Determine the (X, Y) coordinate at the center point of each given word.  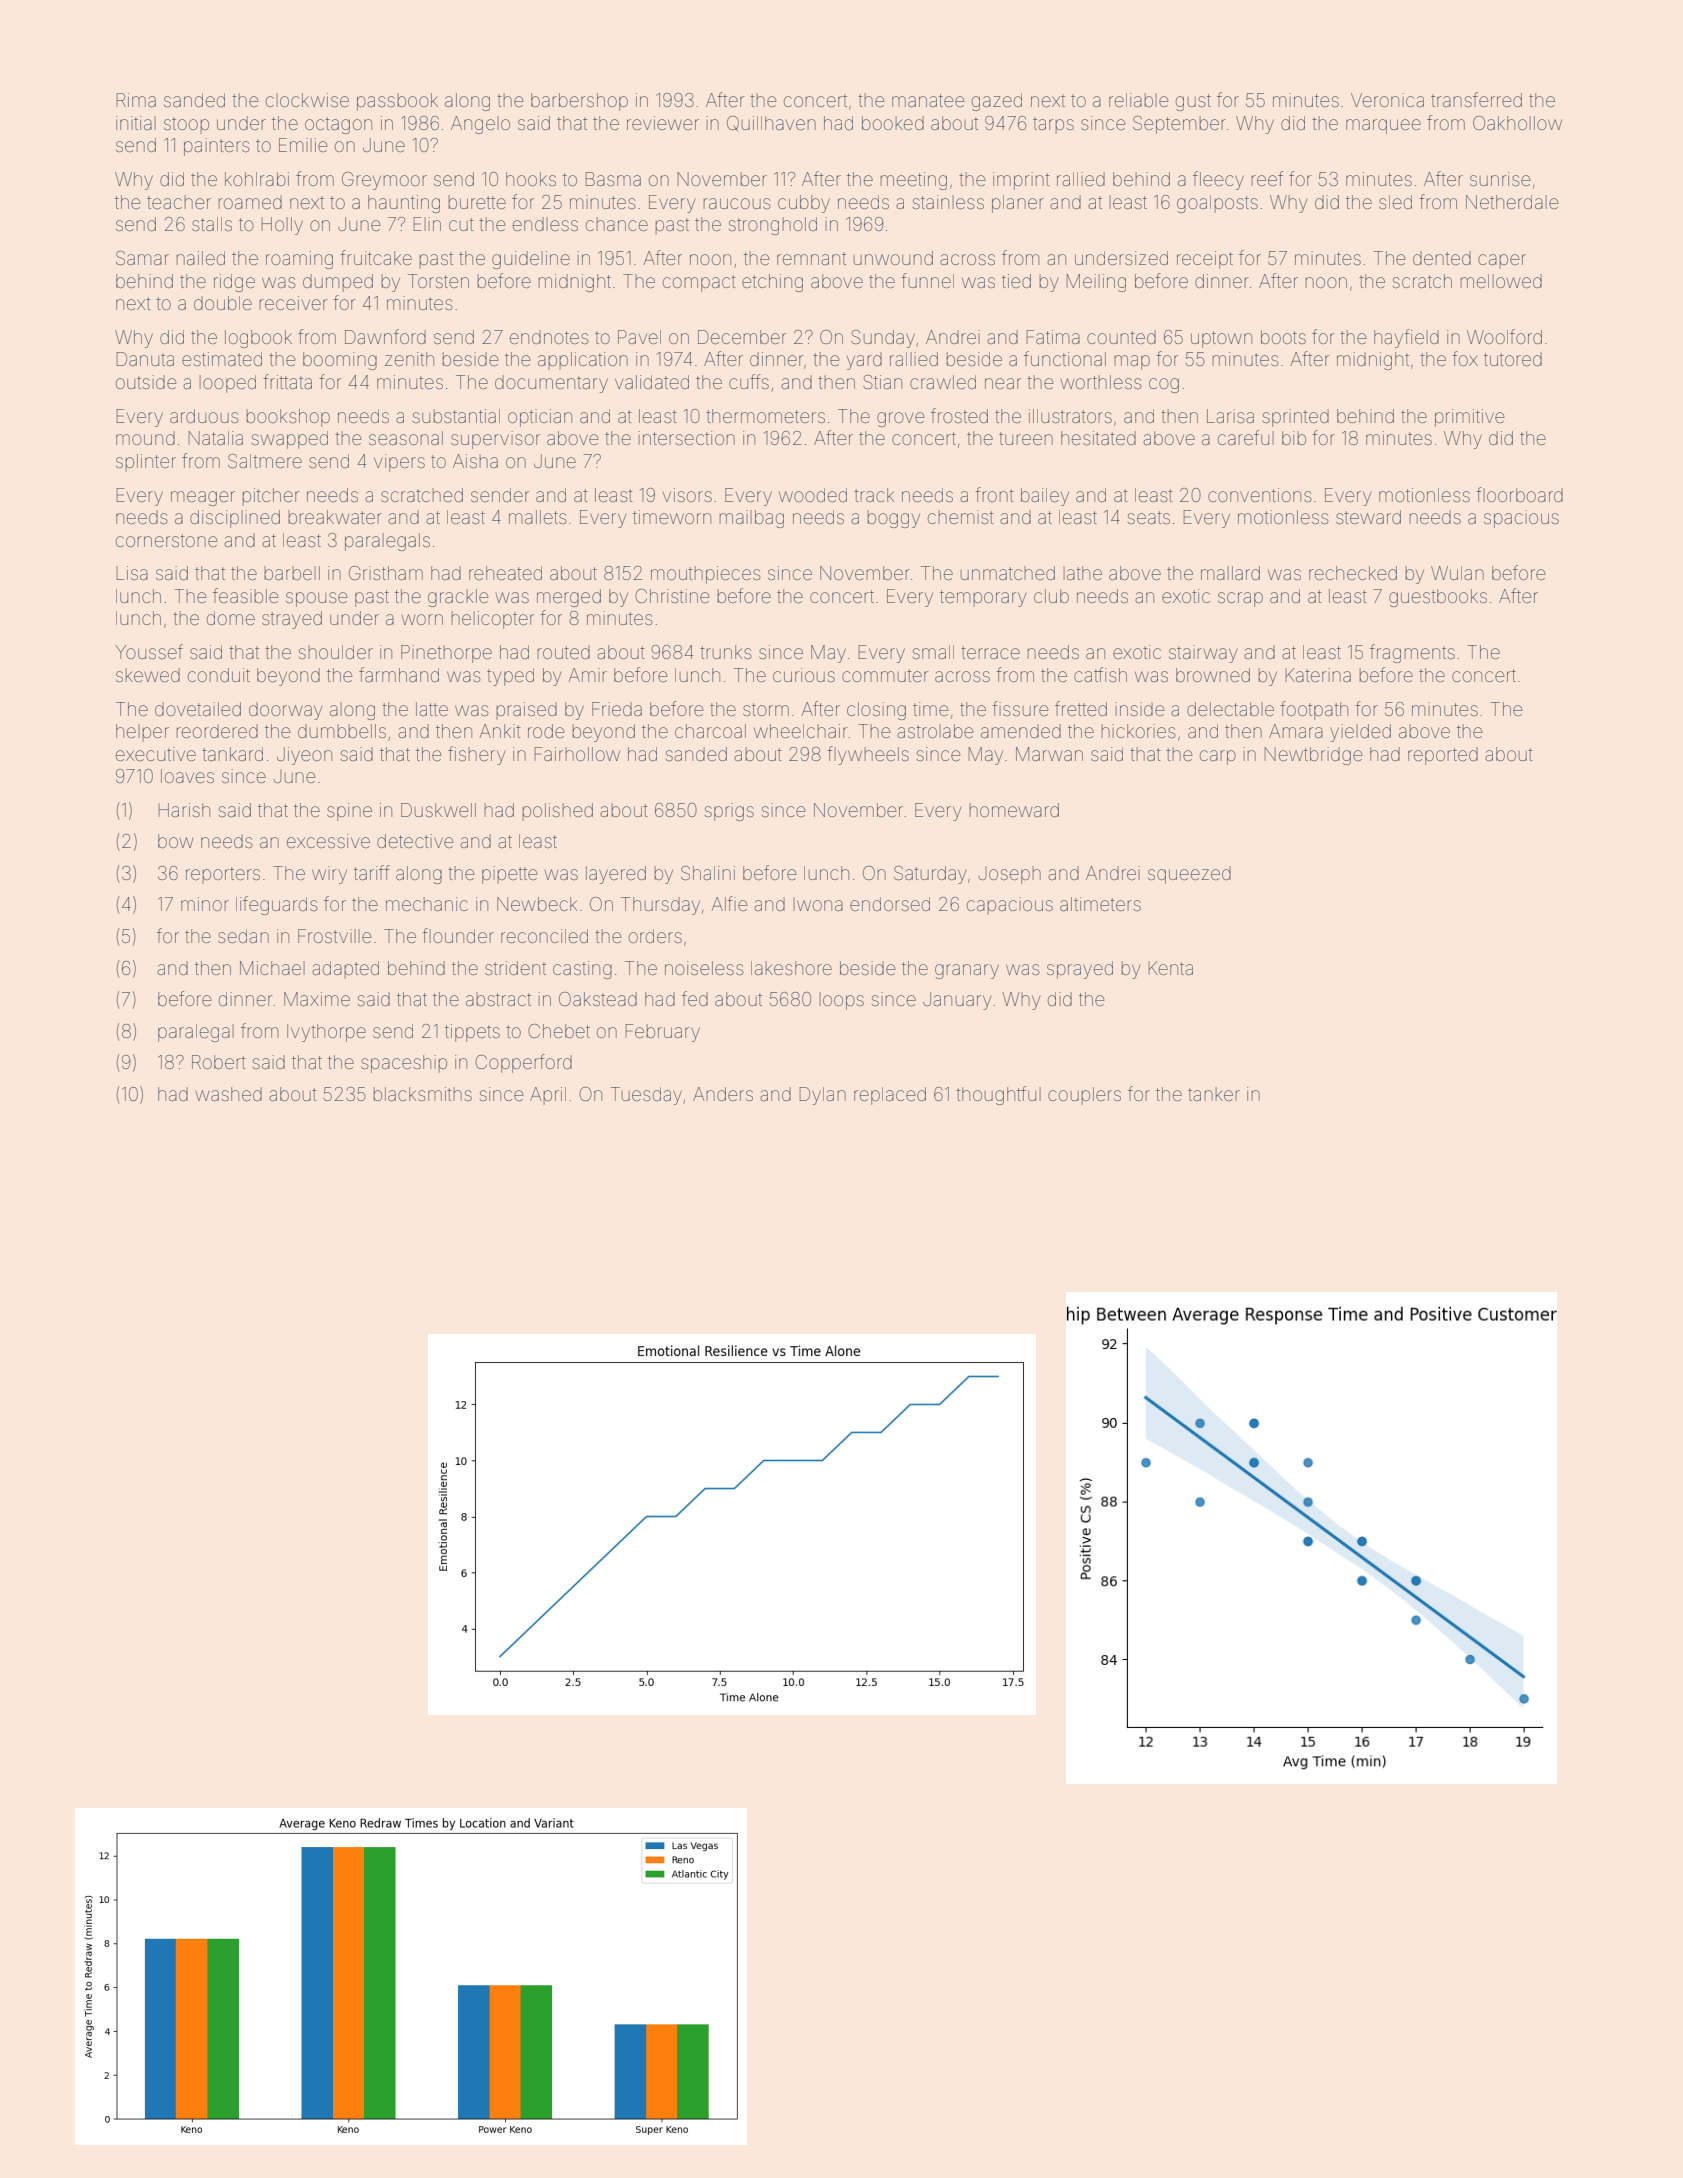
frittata (287, 381)
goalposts (1217, 204)
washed (229, 1094)
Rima (136, 100)
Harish (184, 810)
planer (1018, 204)
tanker (1214, 1094)
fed (695, 998)
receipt (1205, 260)
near (1003, 383)
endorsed (890, 904)
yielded (1360, 733)
